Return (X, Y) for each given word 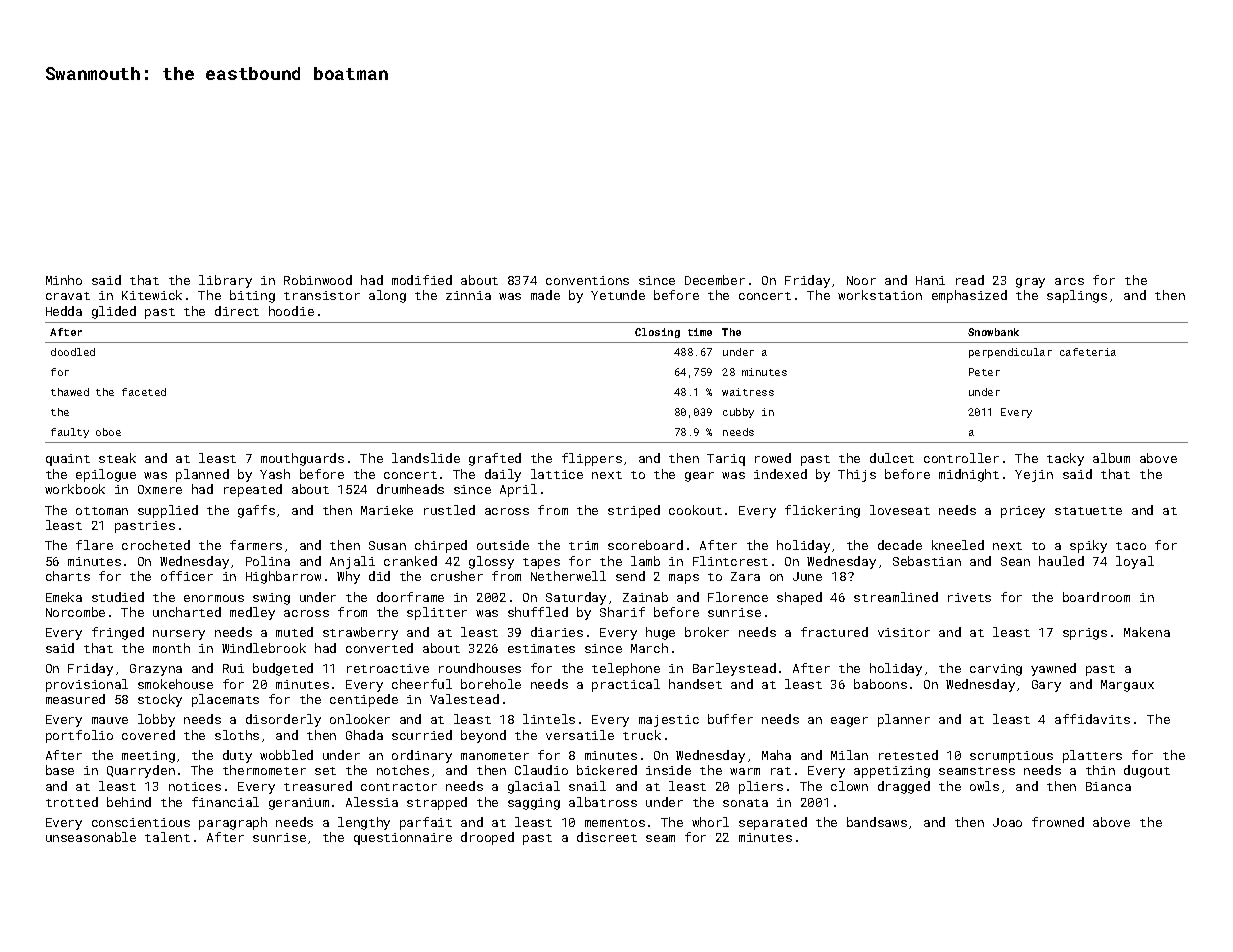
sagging (534, 804)
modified (422, 280)
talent (167, 837)
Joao (1007, 822)
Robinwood (318, 280)
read (970, 280)
